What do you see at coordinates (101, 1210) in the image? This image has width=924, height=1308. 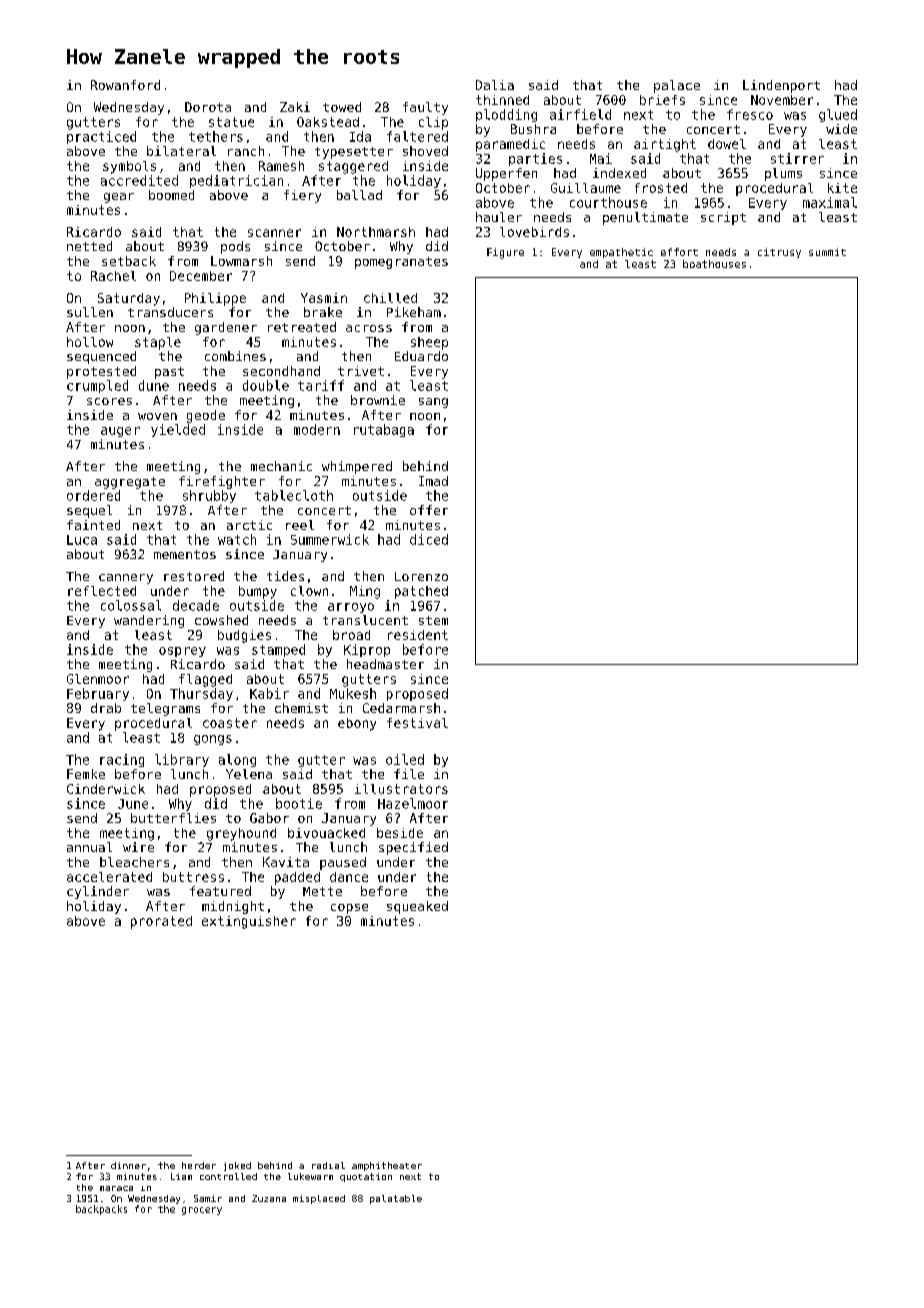 I see `backpacks` at bounding box center [101, 1210].
